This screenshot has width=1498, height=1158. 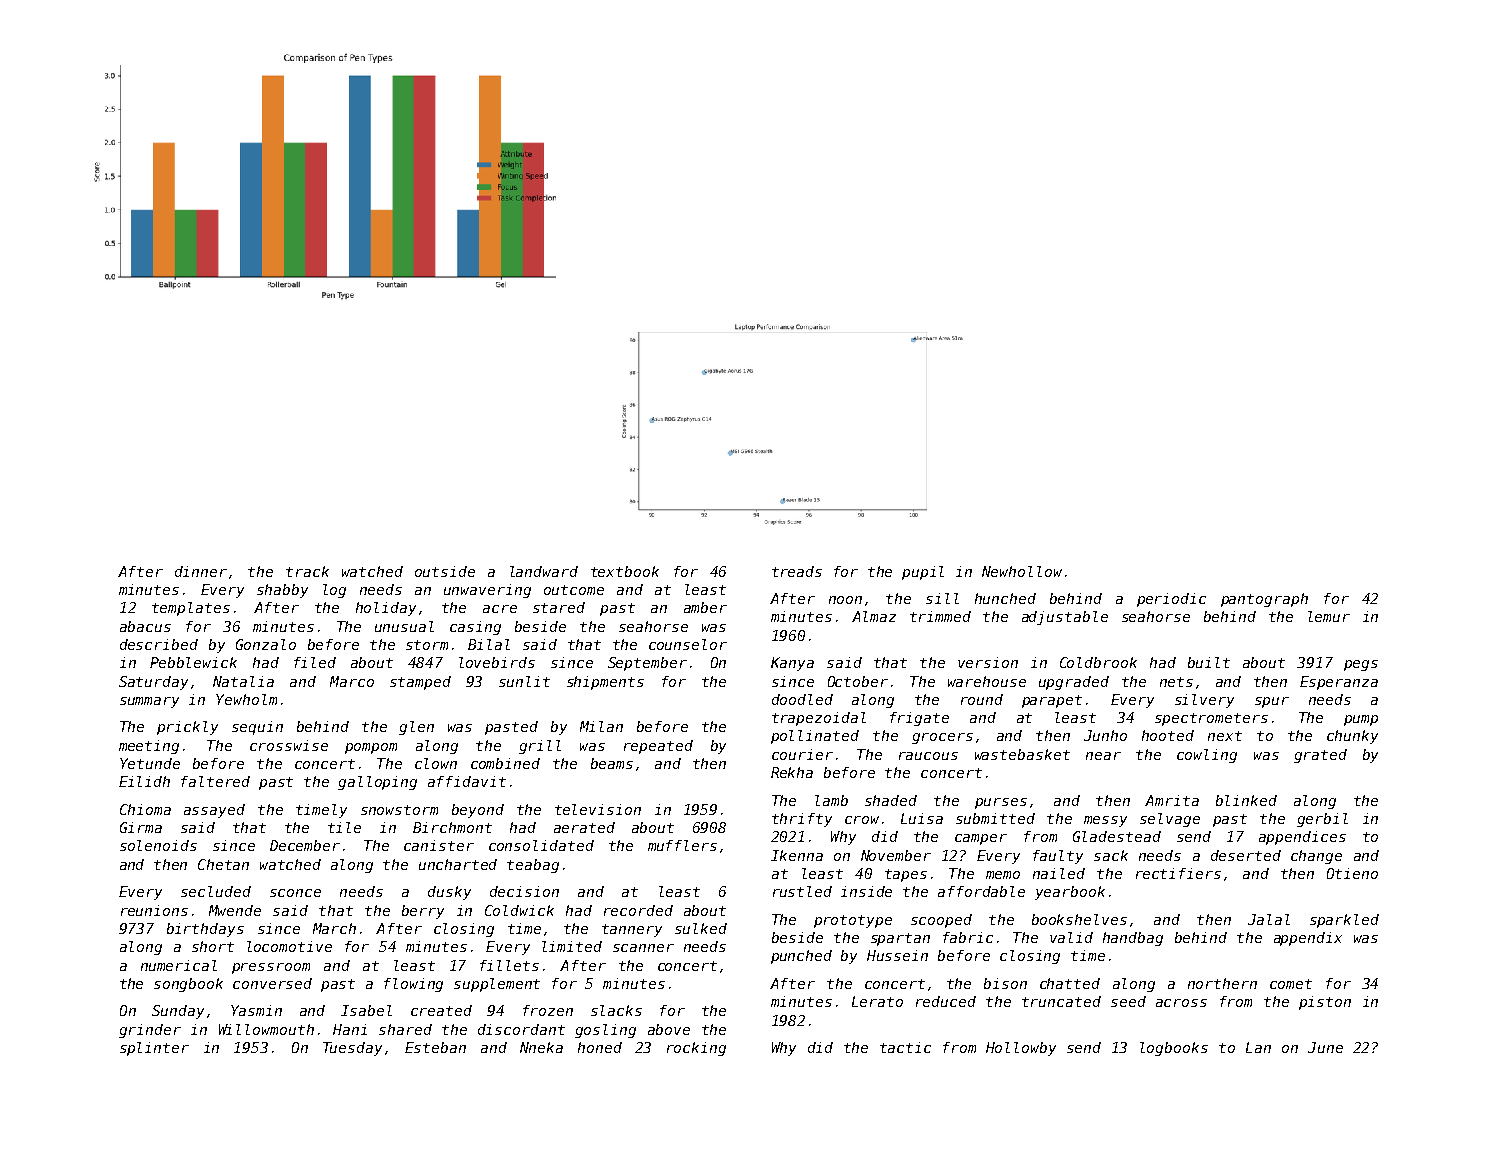 What do you see at coordinates (981, 891) in the screenshot?
I see `affordable` at bounding box center [981, 891].
